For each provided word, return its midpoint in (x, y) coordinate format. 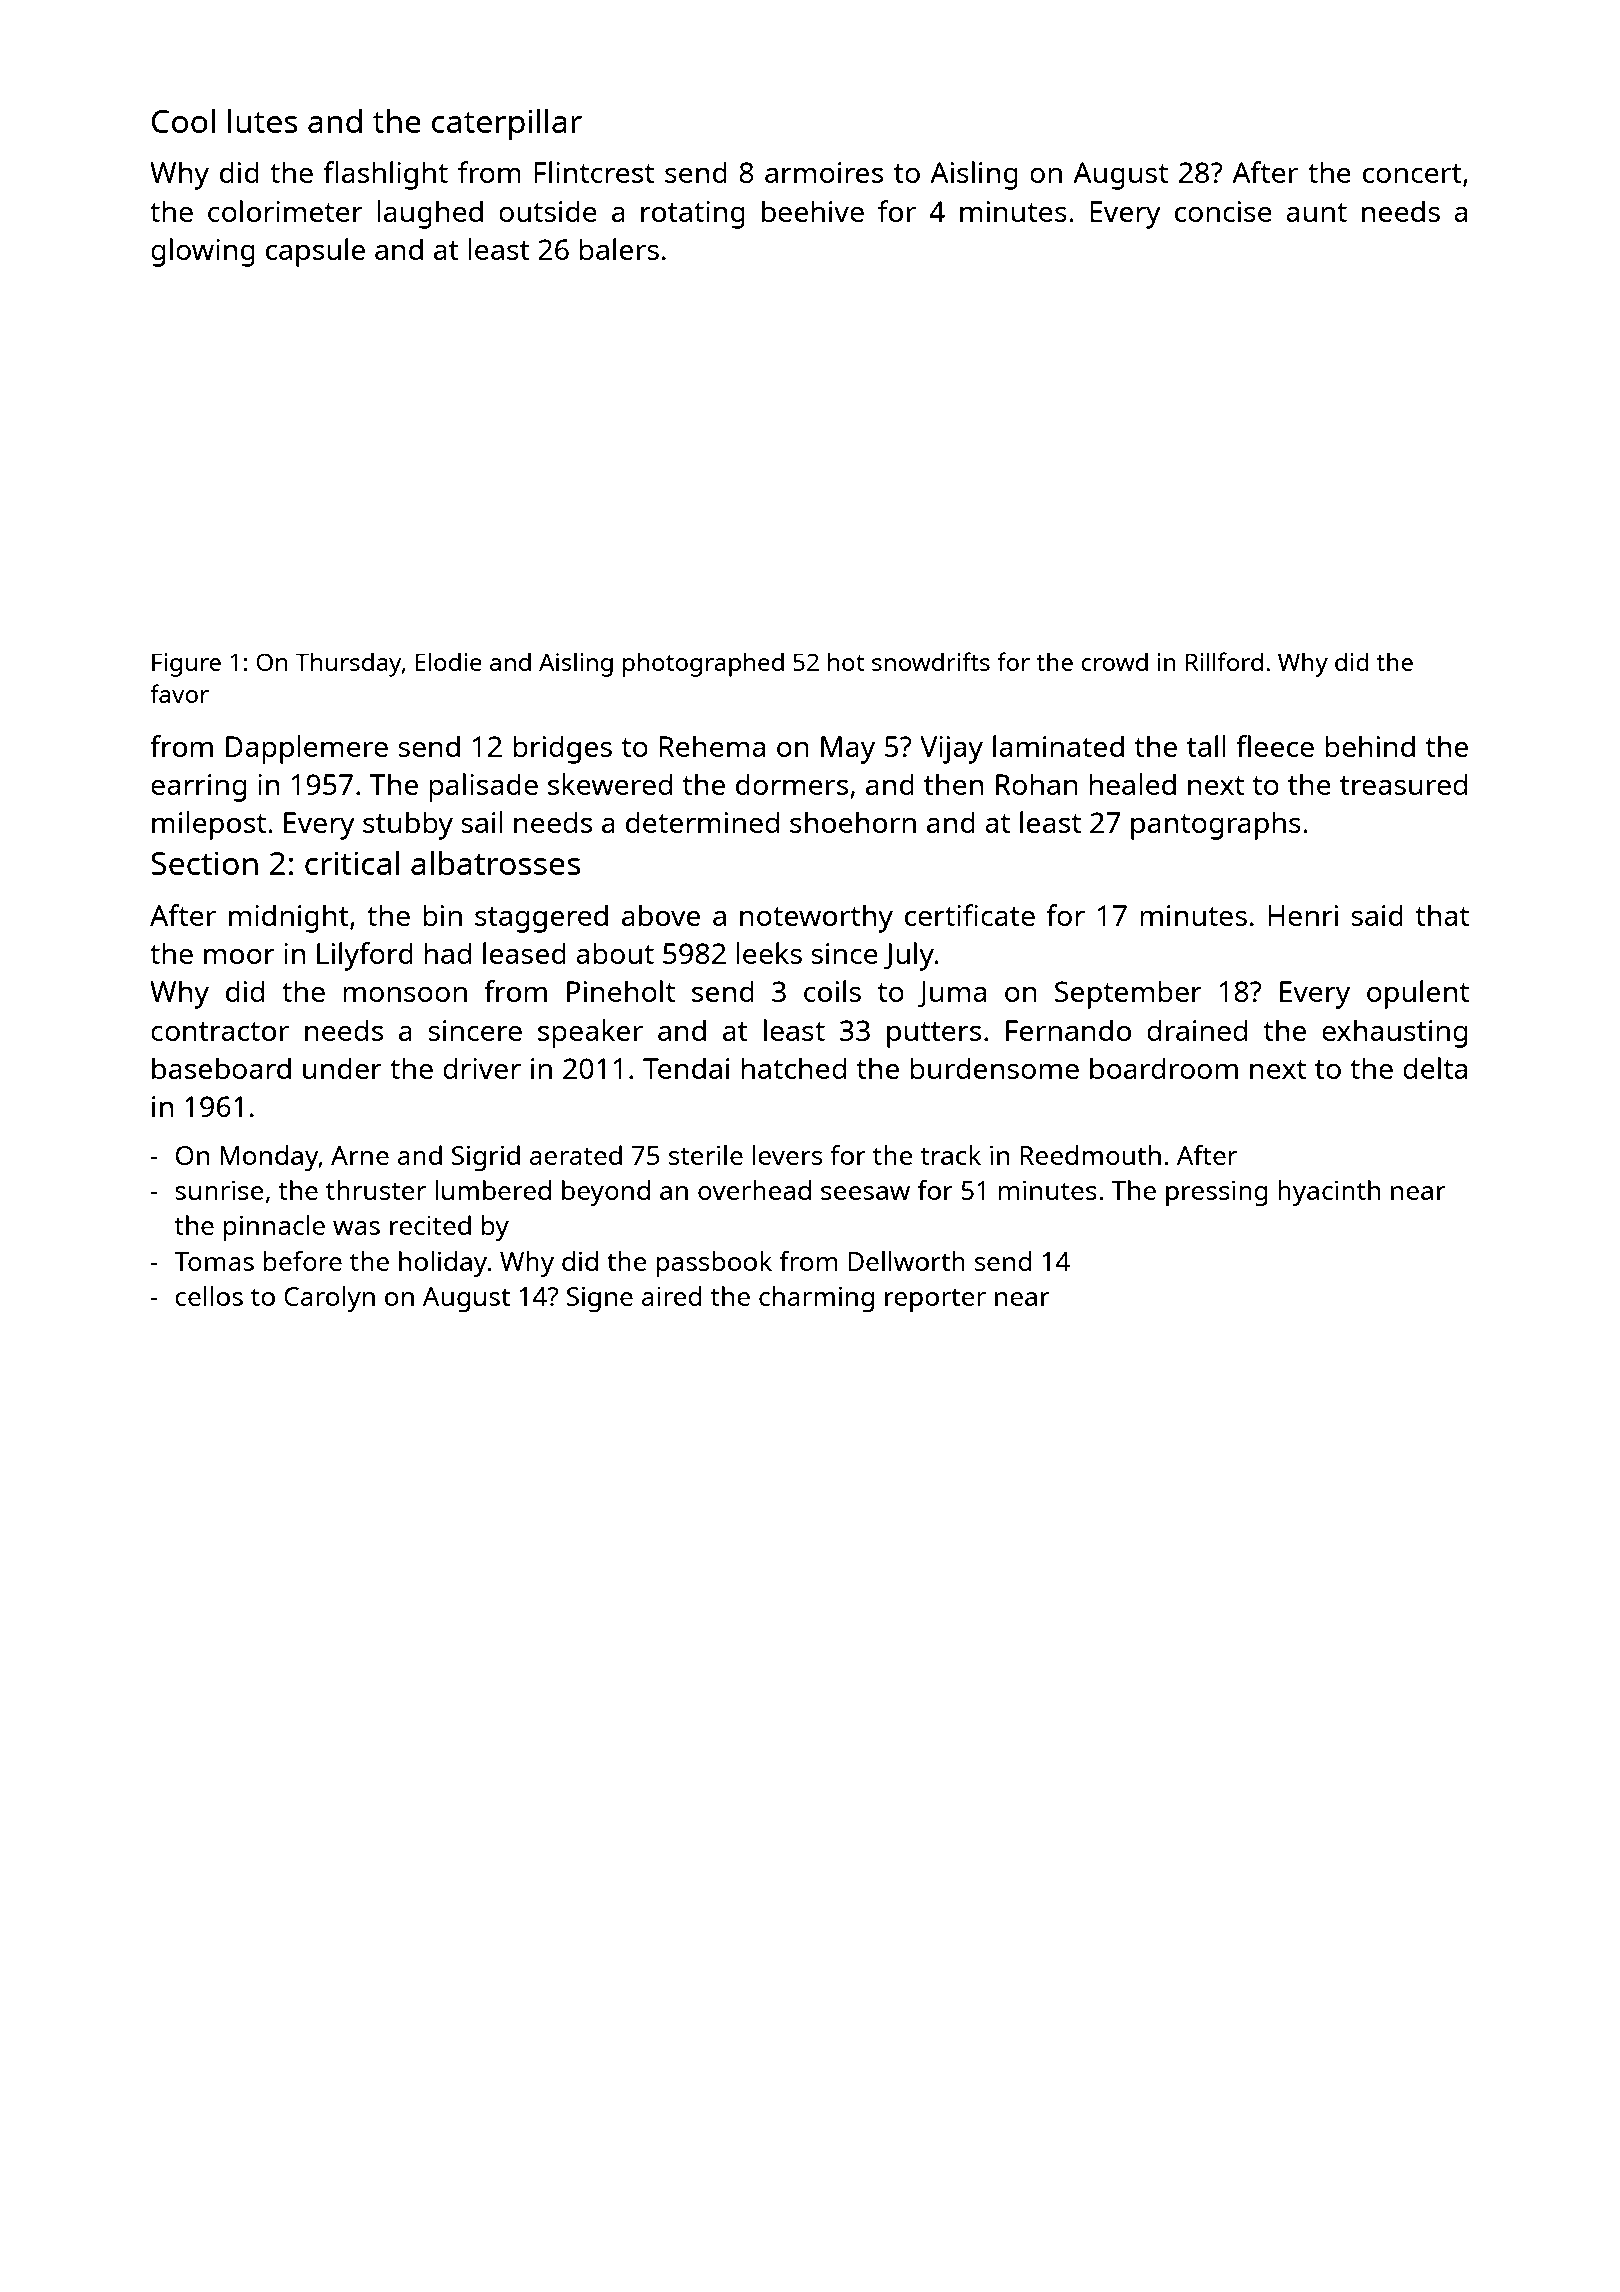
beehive (813, 211)
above (661, 915)
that (1442, 915)
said (1377, 915)
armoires (824, 172)
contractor (220, 1031)
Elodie (448, 661)
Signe (600, 1299)
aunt (1316, 212)
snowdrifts (931, 661)
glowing (203, 252)
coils (832, 991)
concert (1412, 173)
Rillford (1224, 661)
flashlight (386, 175)
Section (204, 863)
